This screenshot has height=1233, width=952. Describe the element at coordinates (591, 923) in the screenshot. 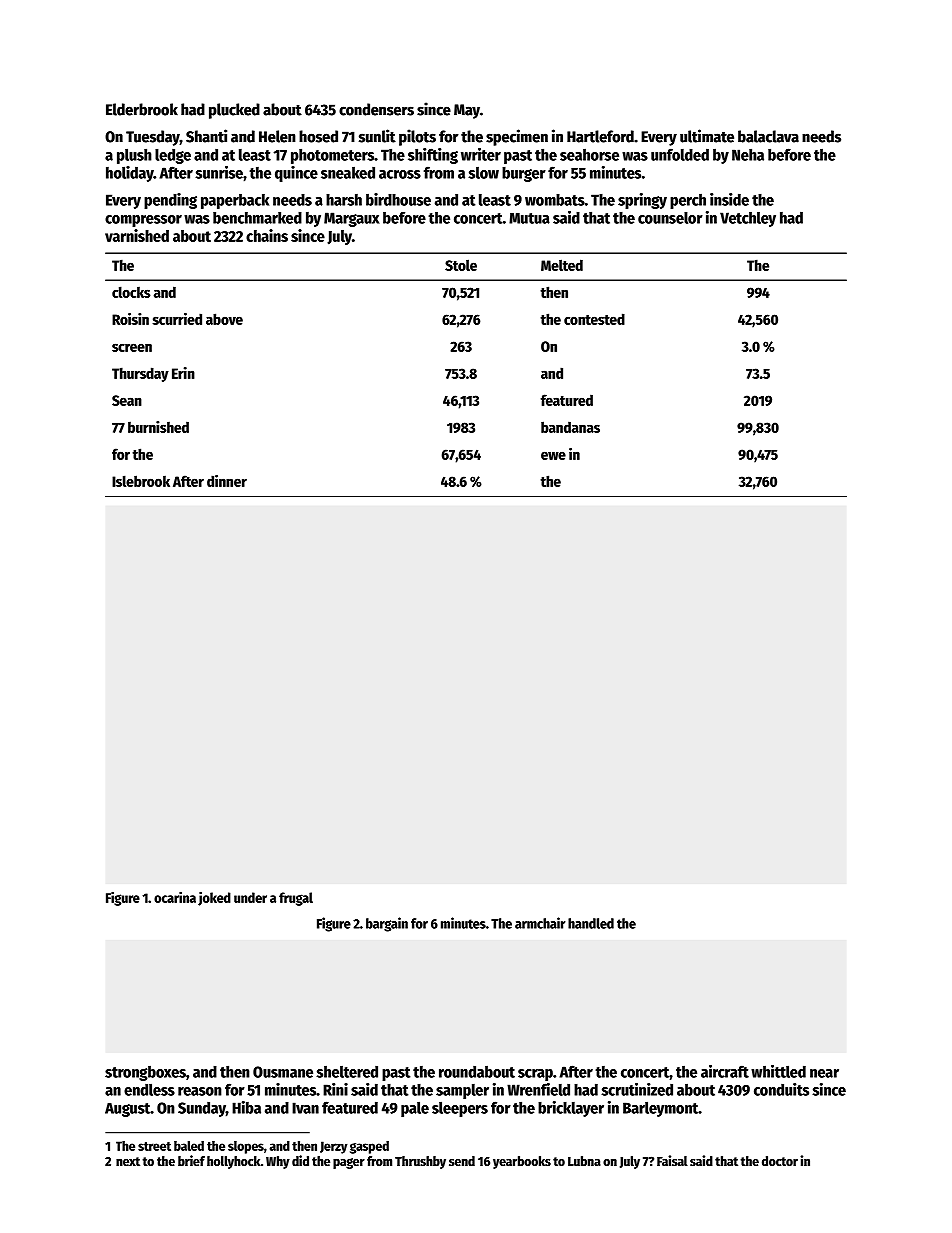

I see `handled` at that location.
